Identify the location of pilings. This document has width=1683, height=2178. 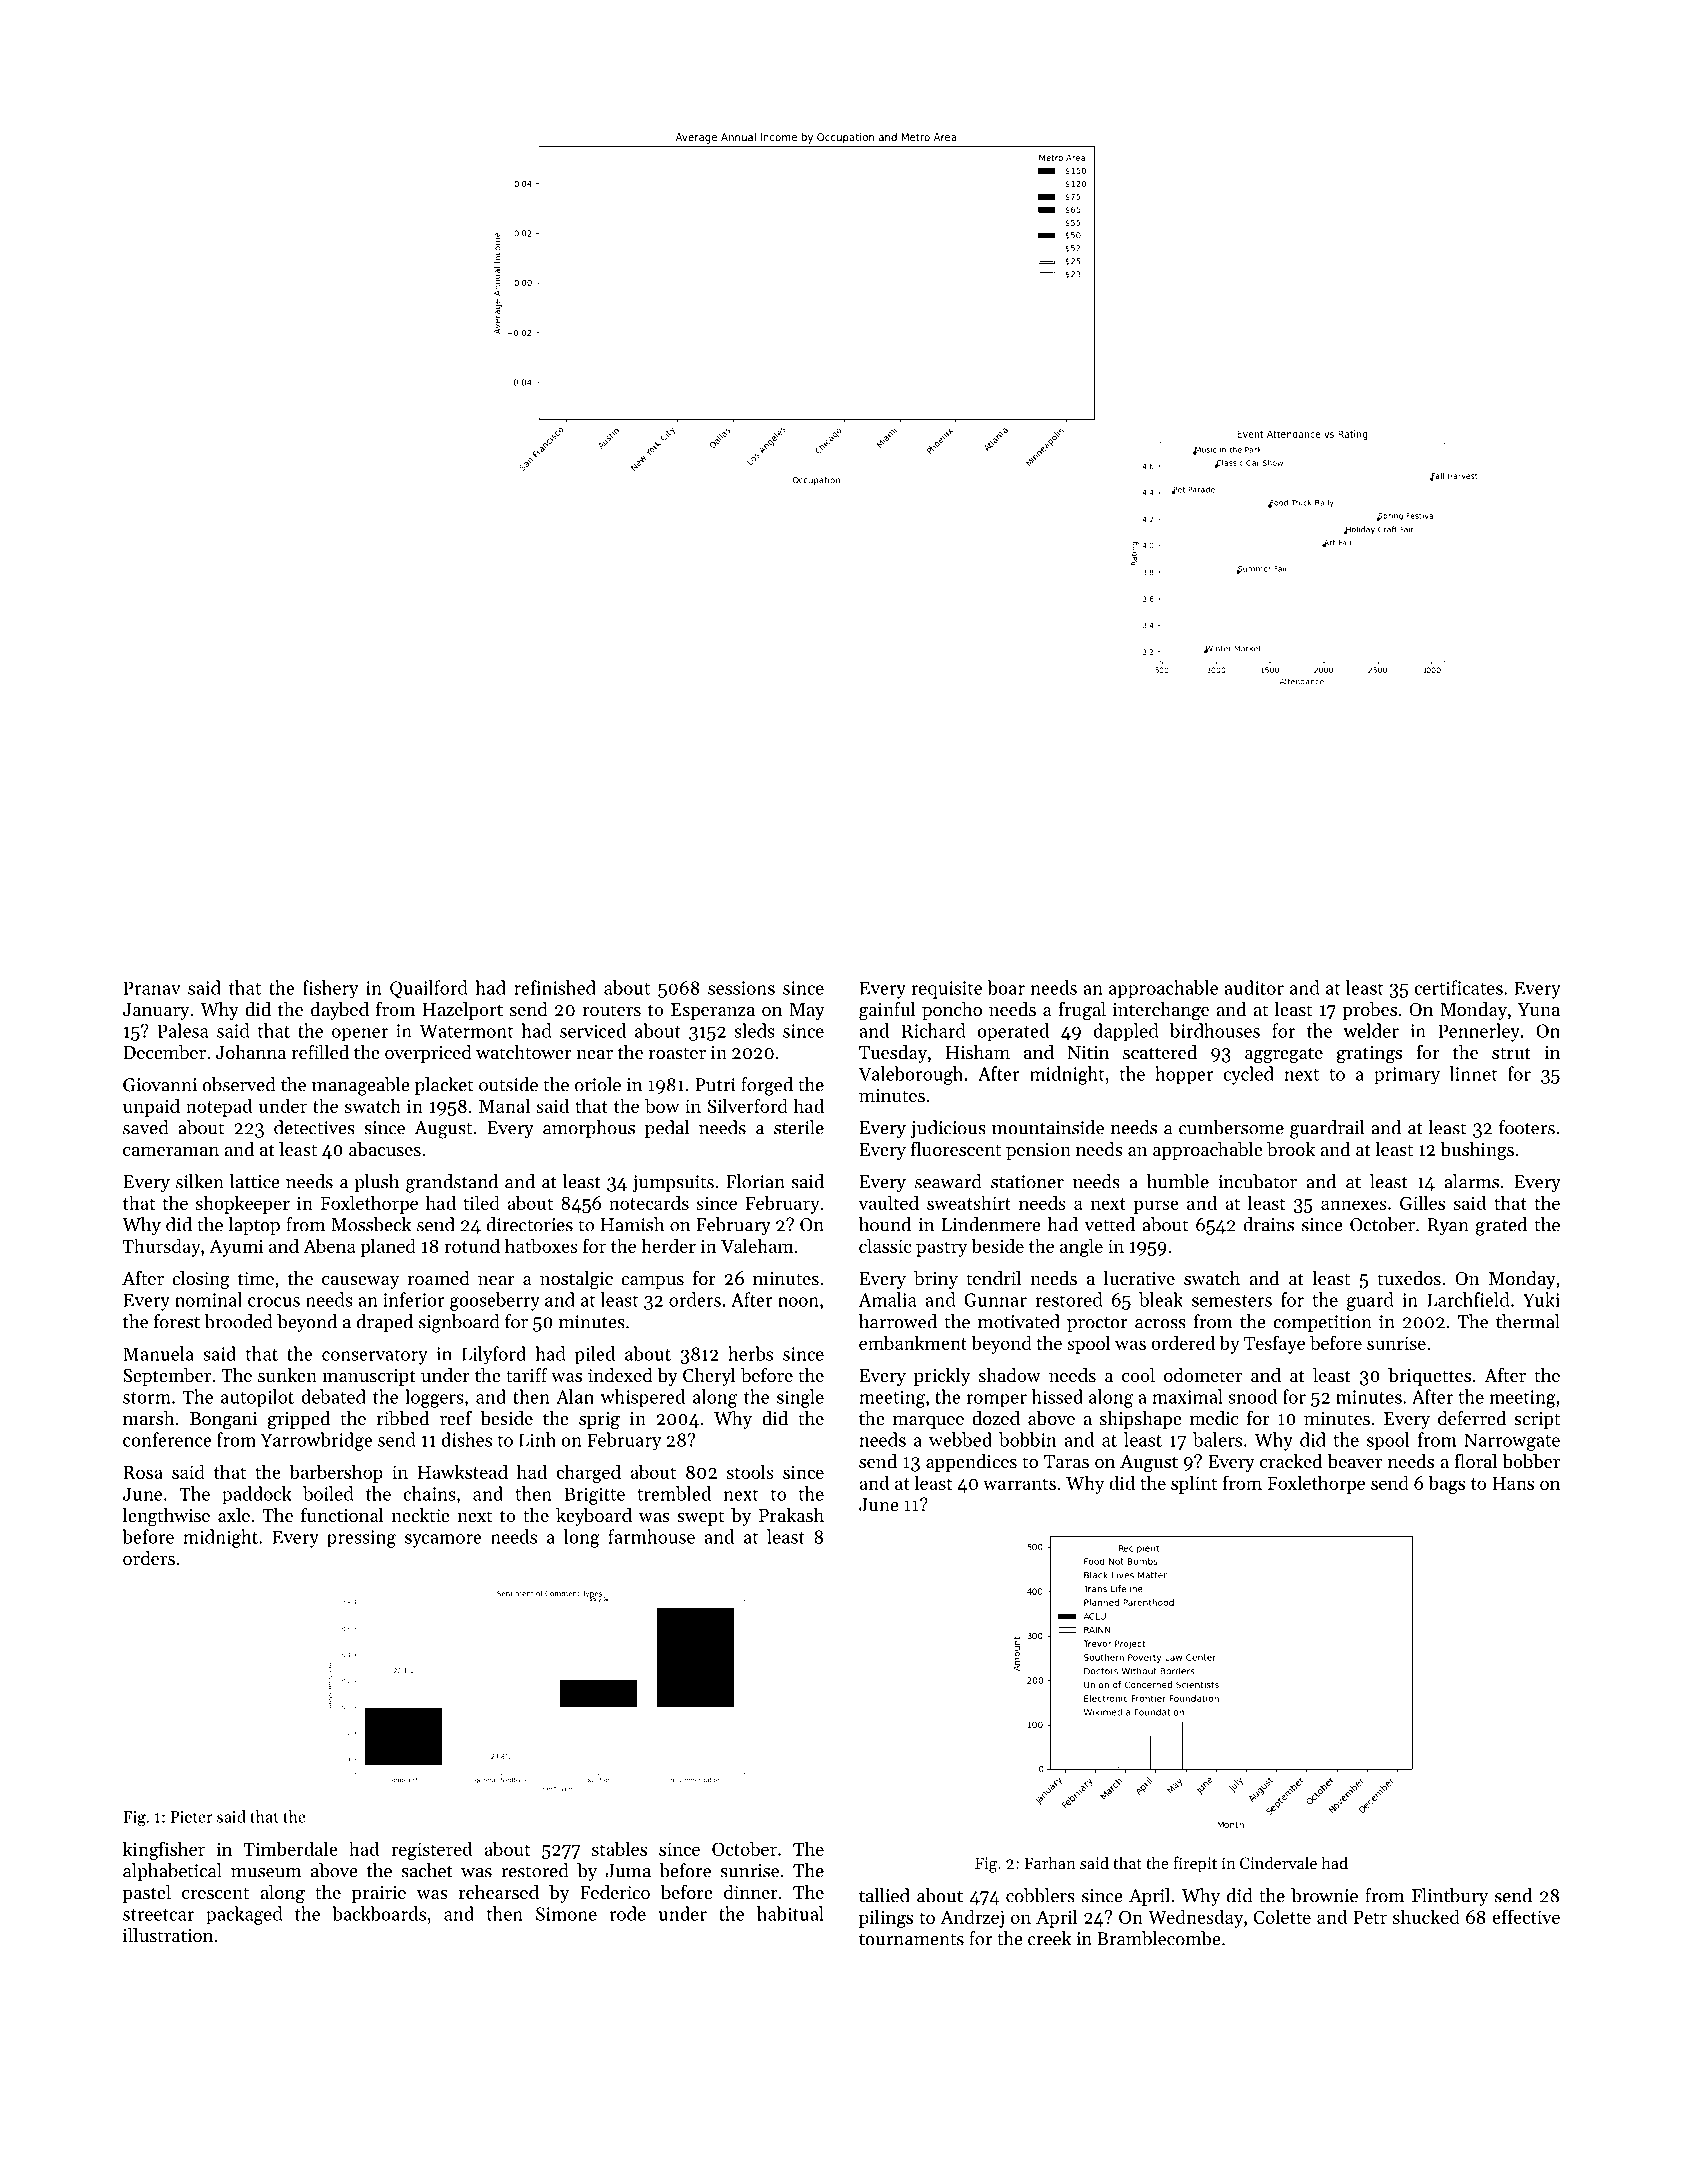
(886, 1918).
